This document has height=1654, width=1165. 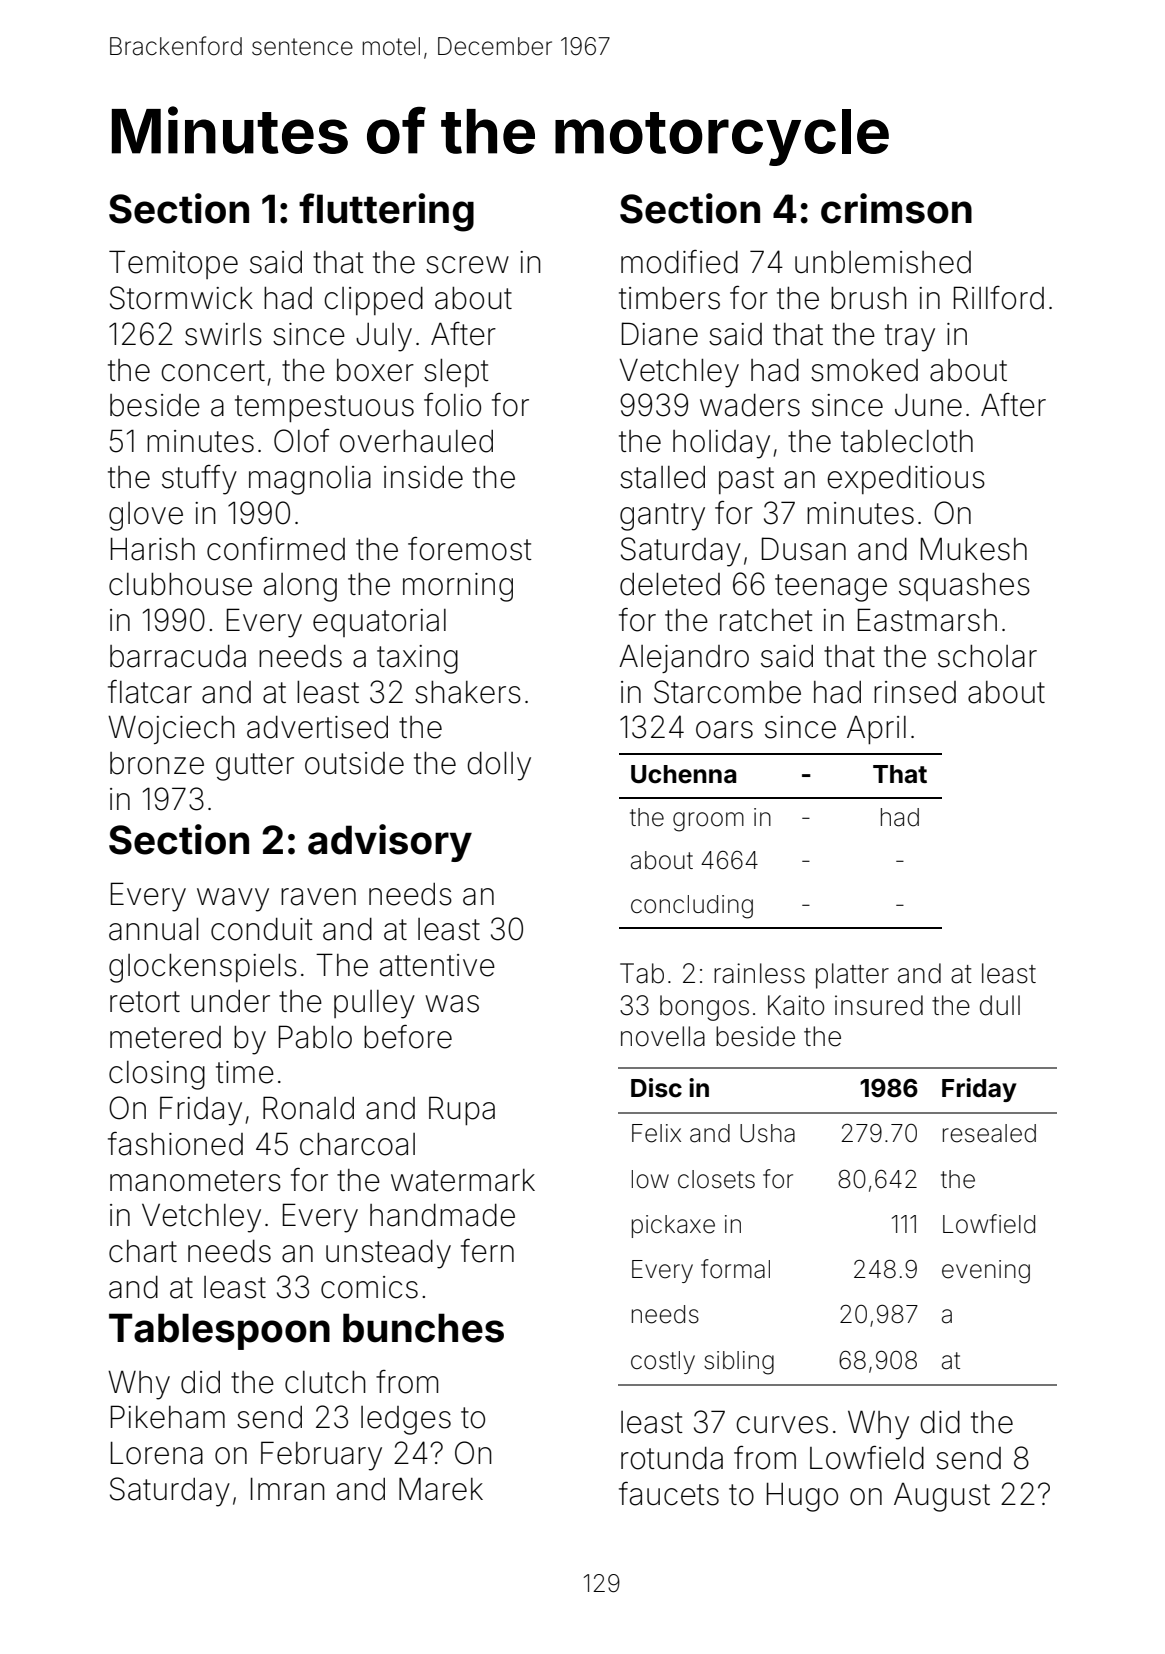 I want to click on bronze, so click(x=157, y=763).
